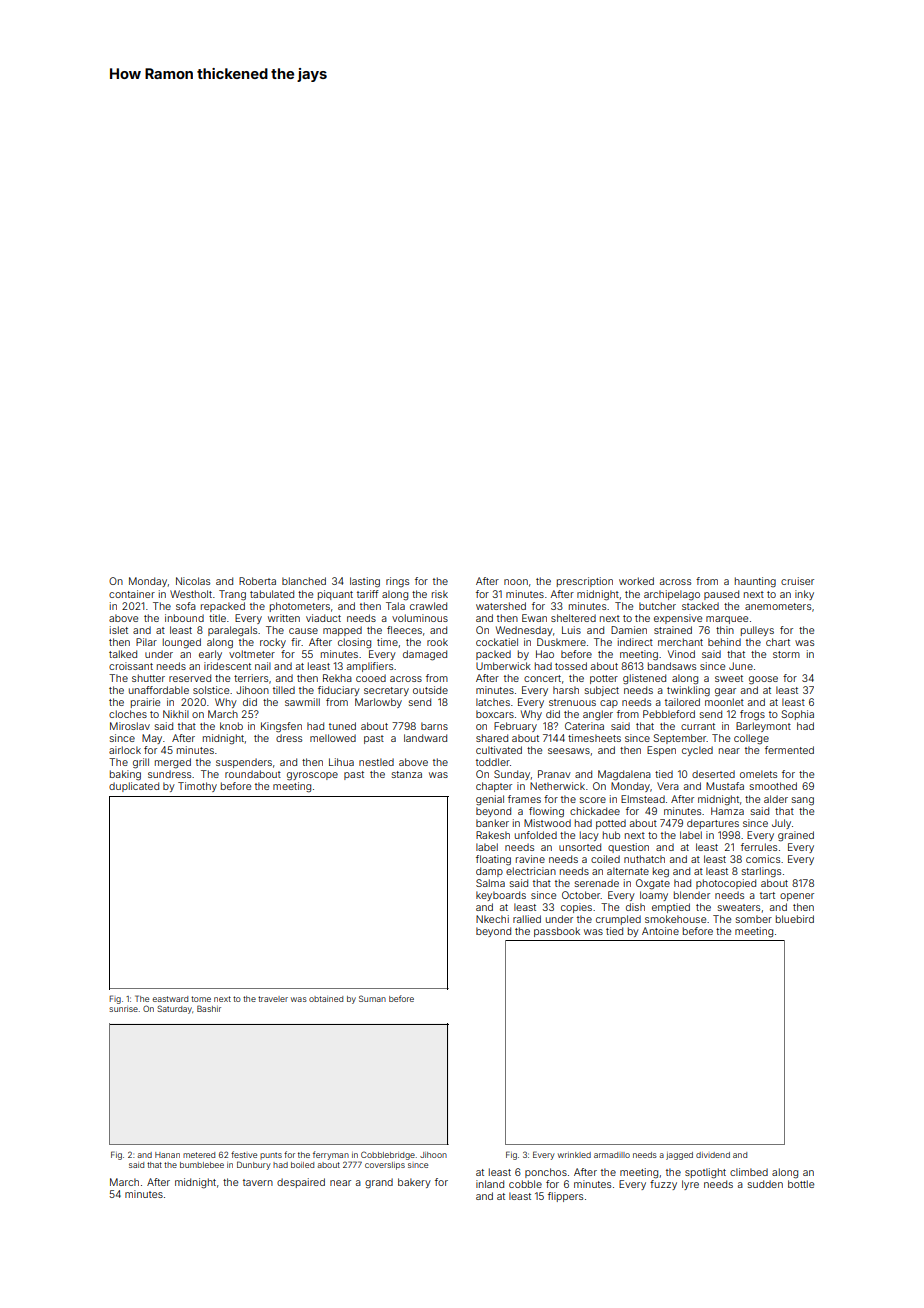 The width and height of the page is (924, 1308). I want to click on Nicolas, so click(193, 581).
